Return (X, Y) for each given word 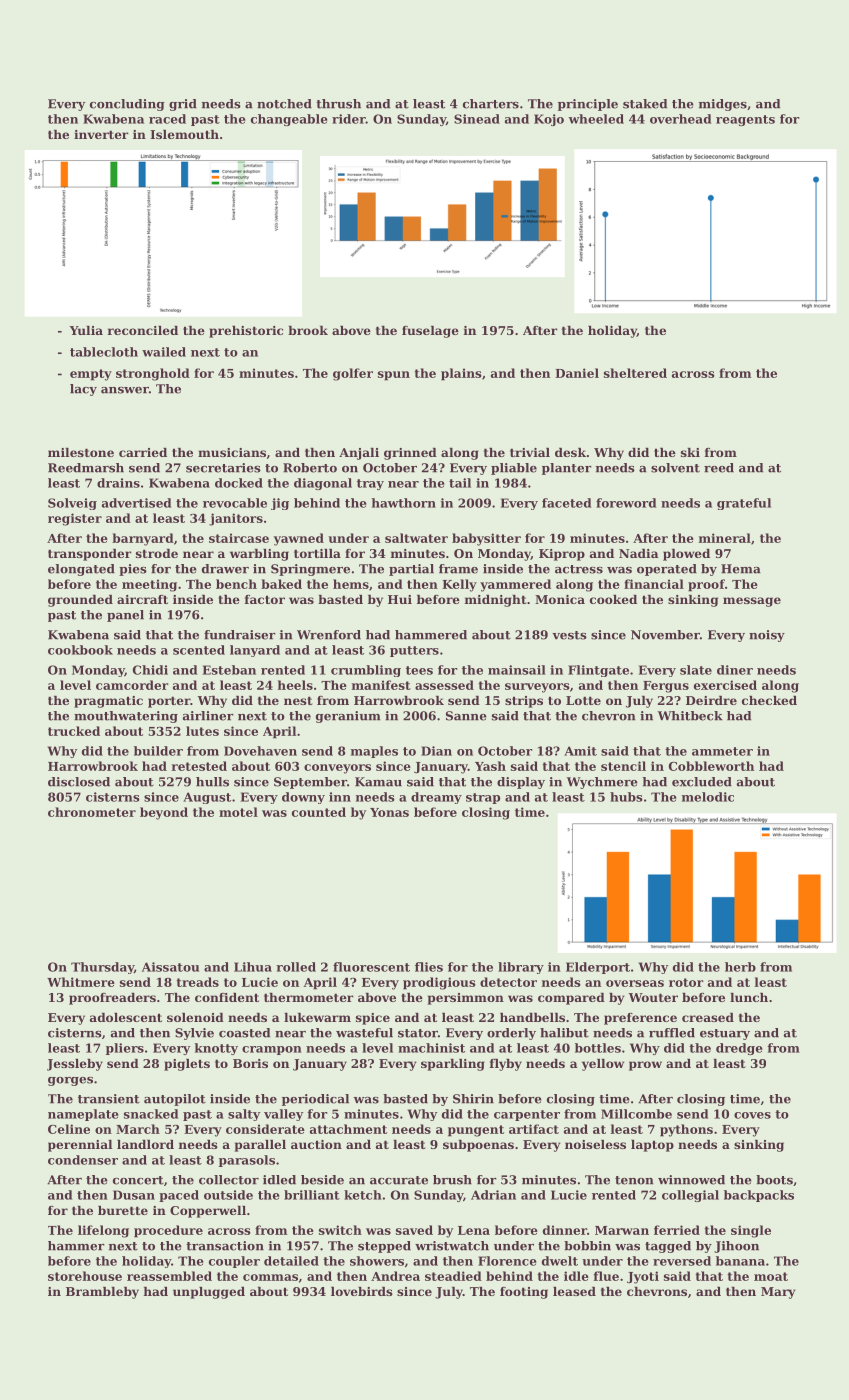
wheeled (596, 119)
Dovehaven (260, 751)
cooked (613, 599)
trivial (530, 452)
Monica (560, 599)
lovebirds (362, 1291)
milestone (81, 452)
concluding (127, 105)
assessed (444, 685)
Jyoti (643, 1277)
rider (349, 119)
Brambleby (102, 1293)
